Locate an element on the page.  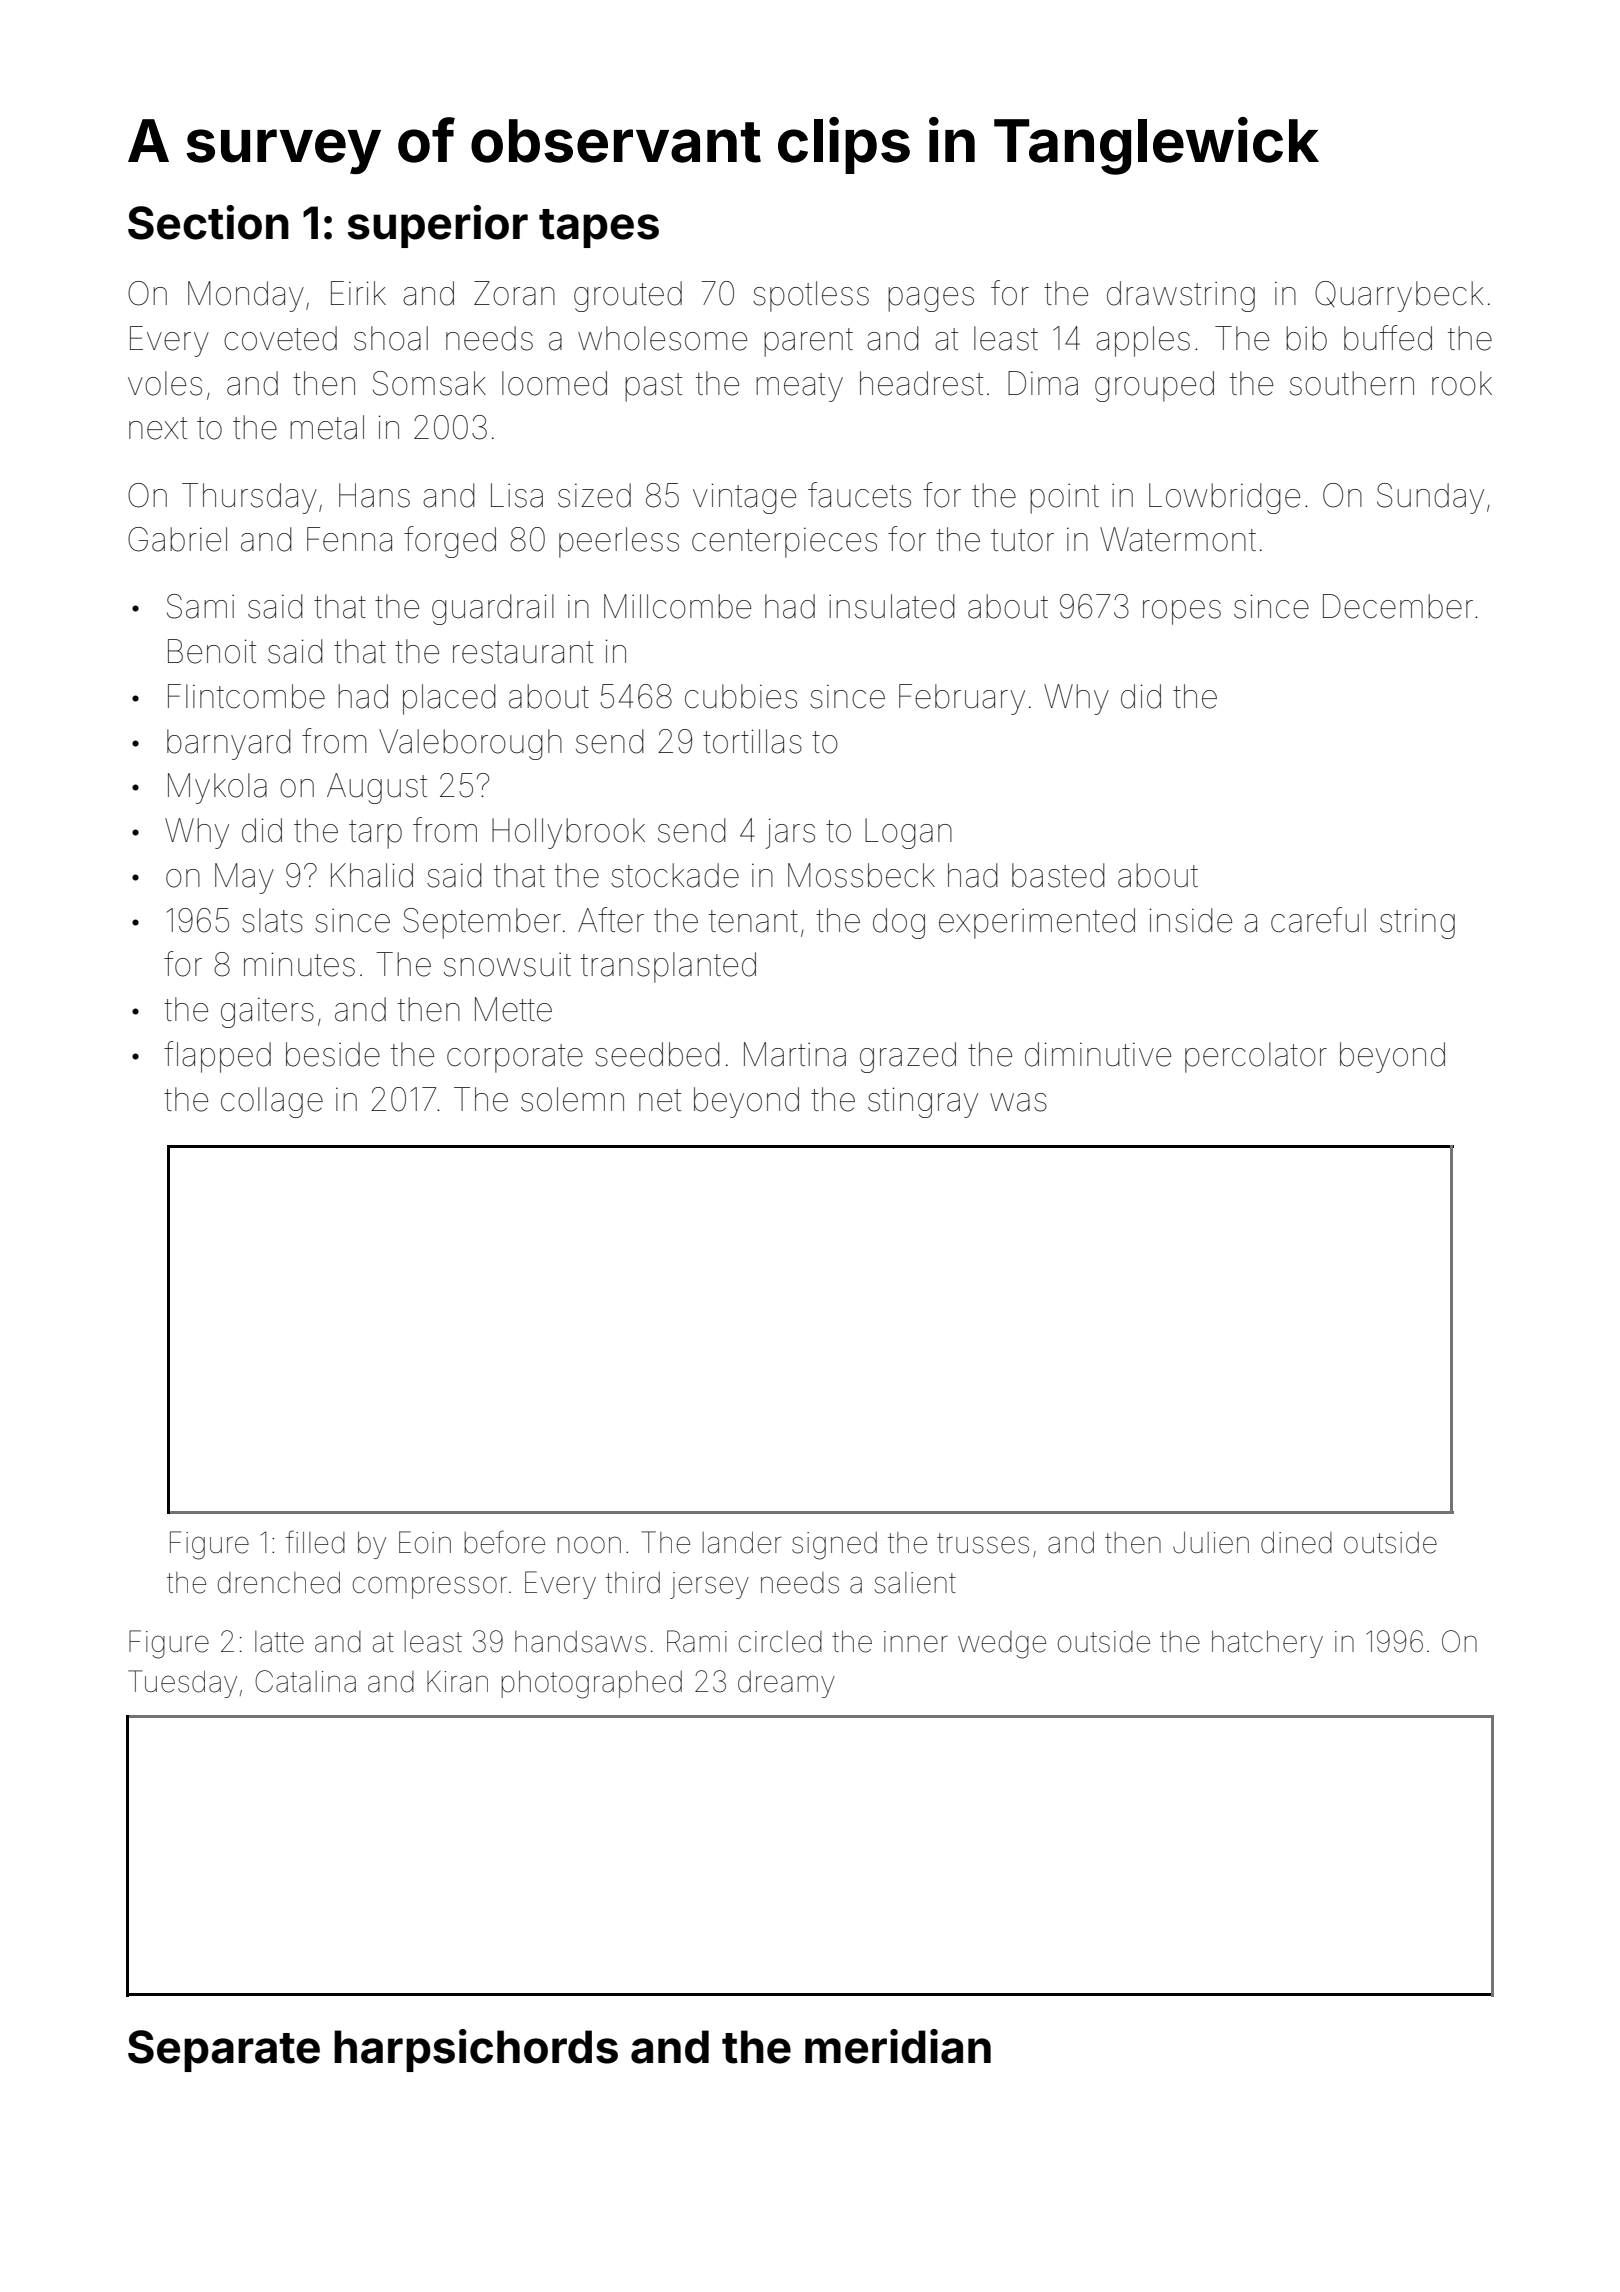
circled is located at coordinates (780, 1642).
